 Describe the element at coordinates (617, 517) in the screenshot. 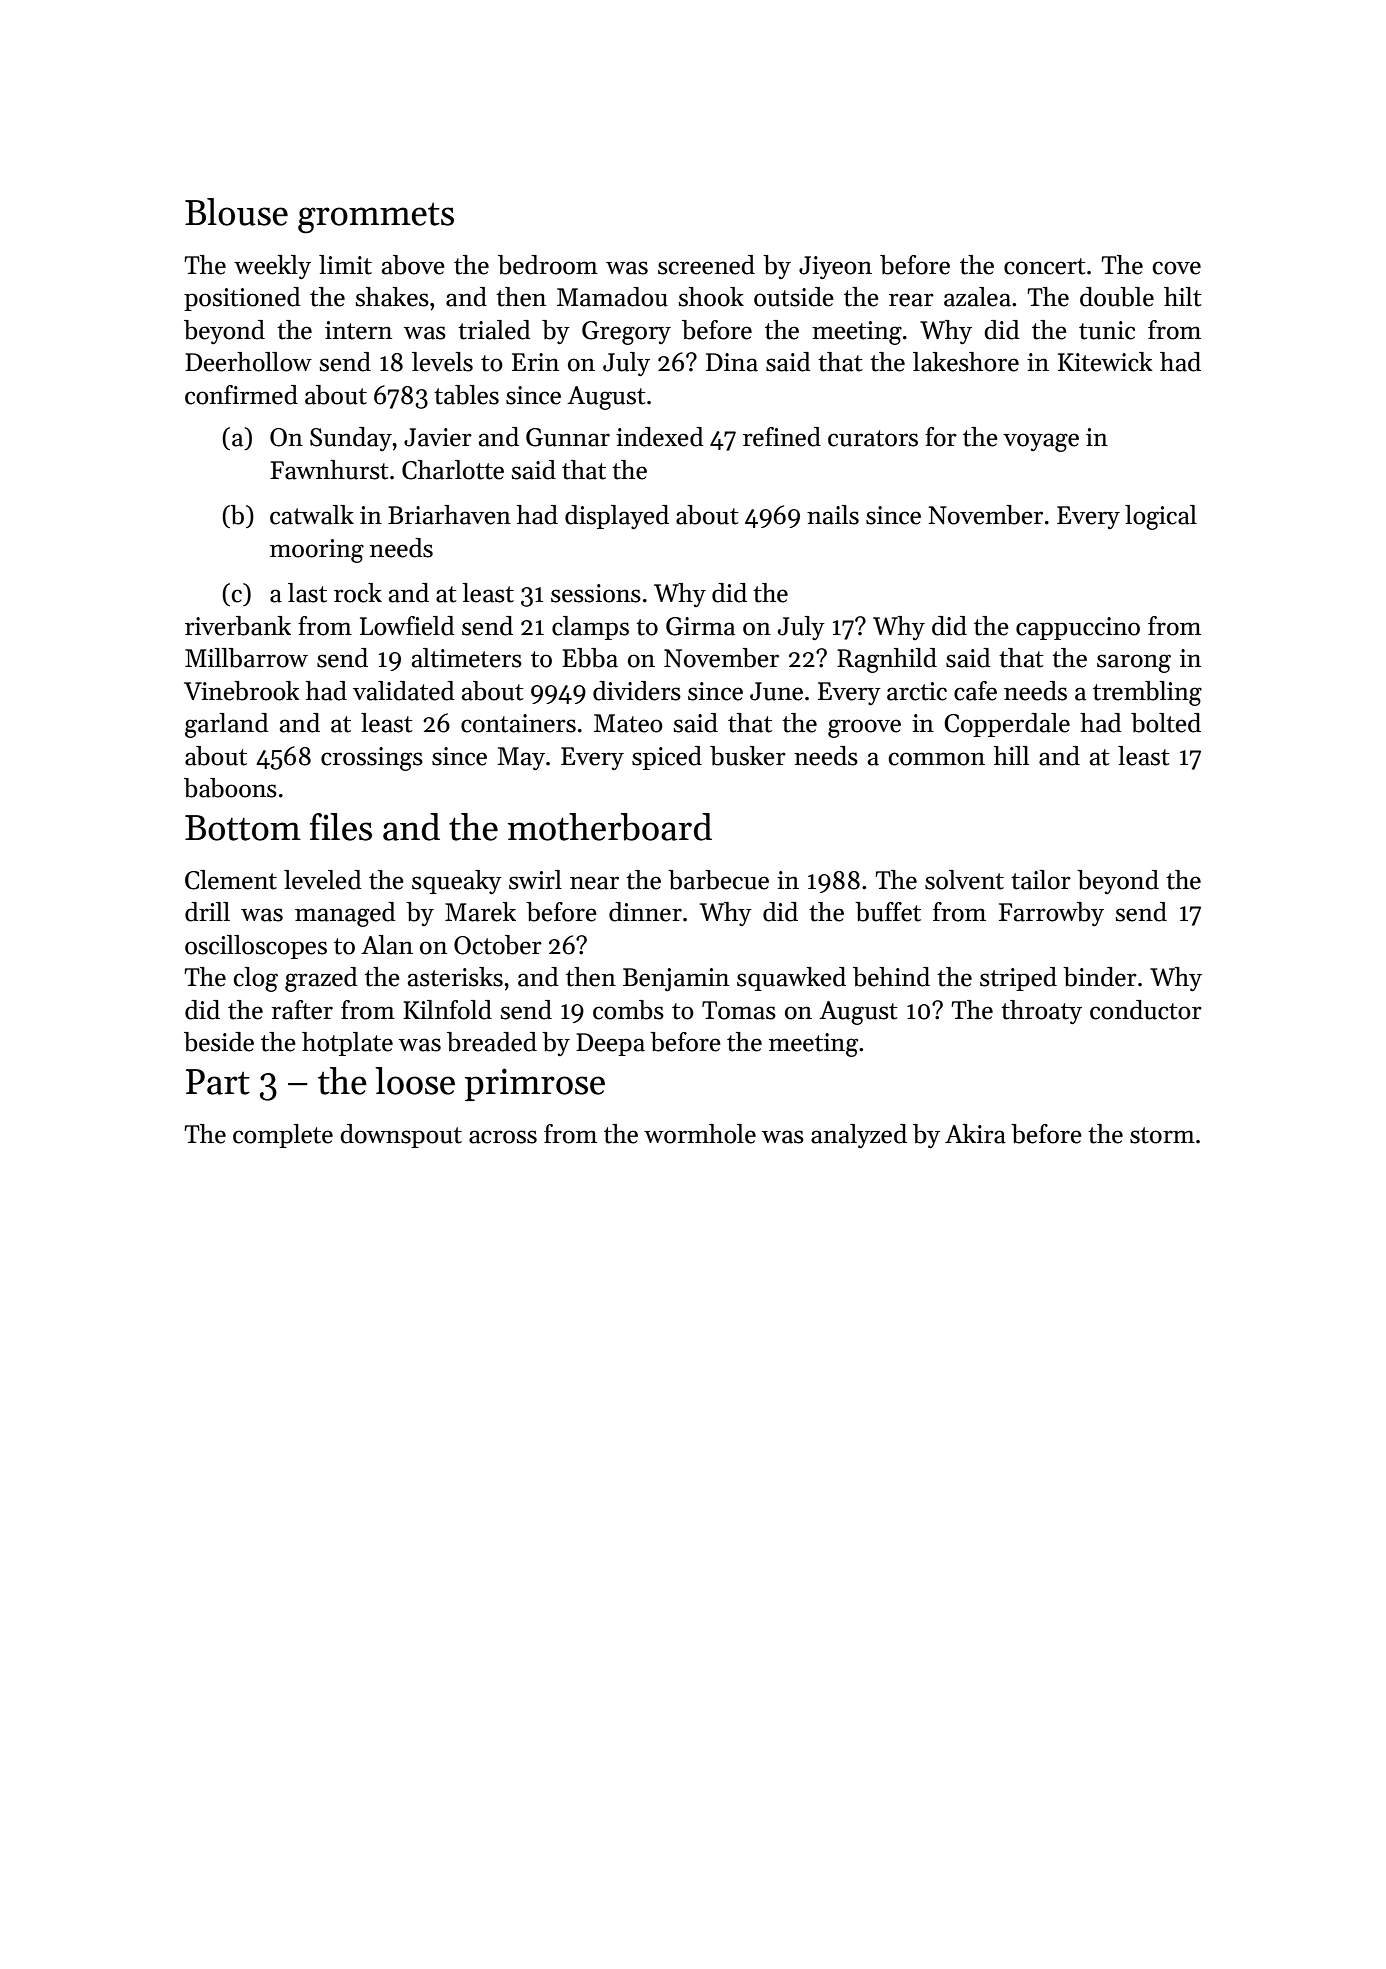

I see `displayed` at that location.
